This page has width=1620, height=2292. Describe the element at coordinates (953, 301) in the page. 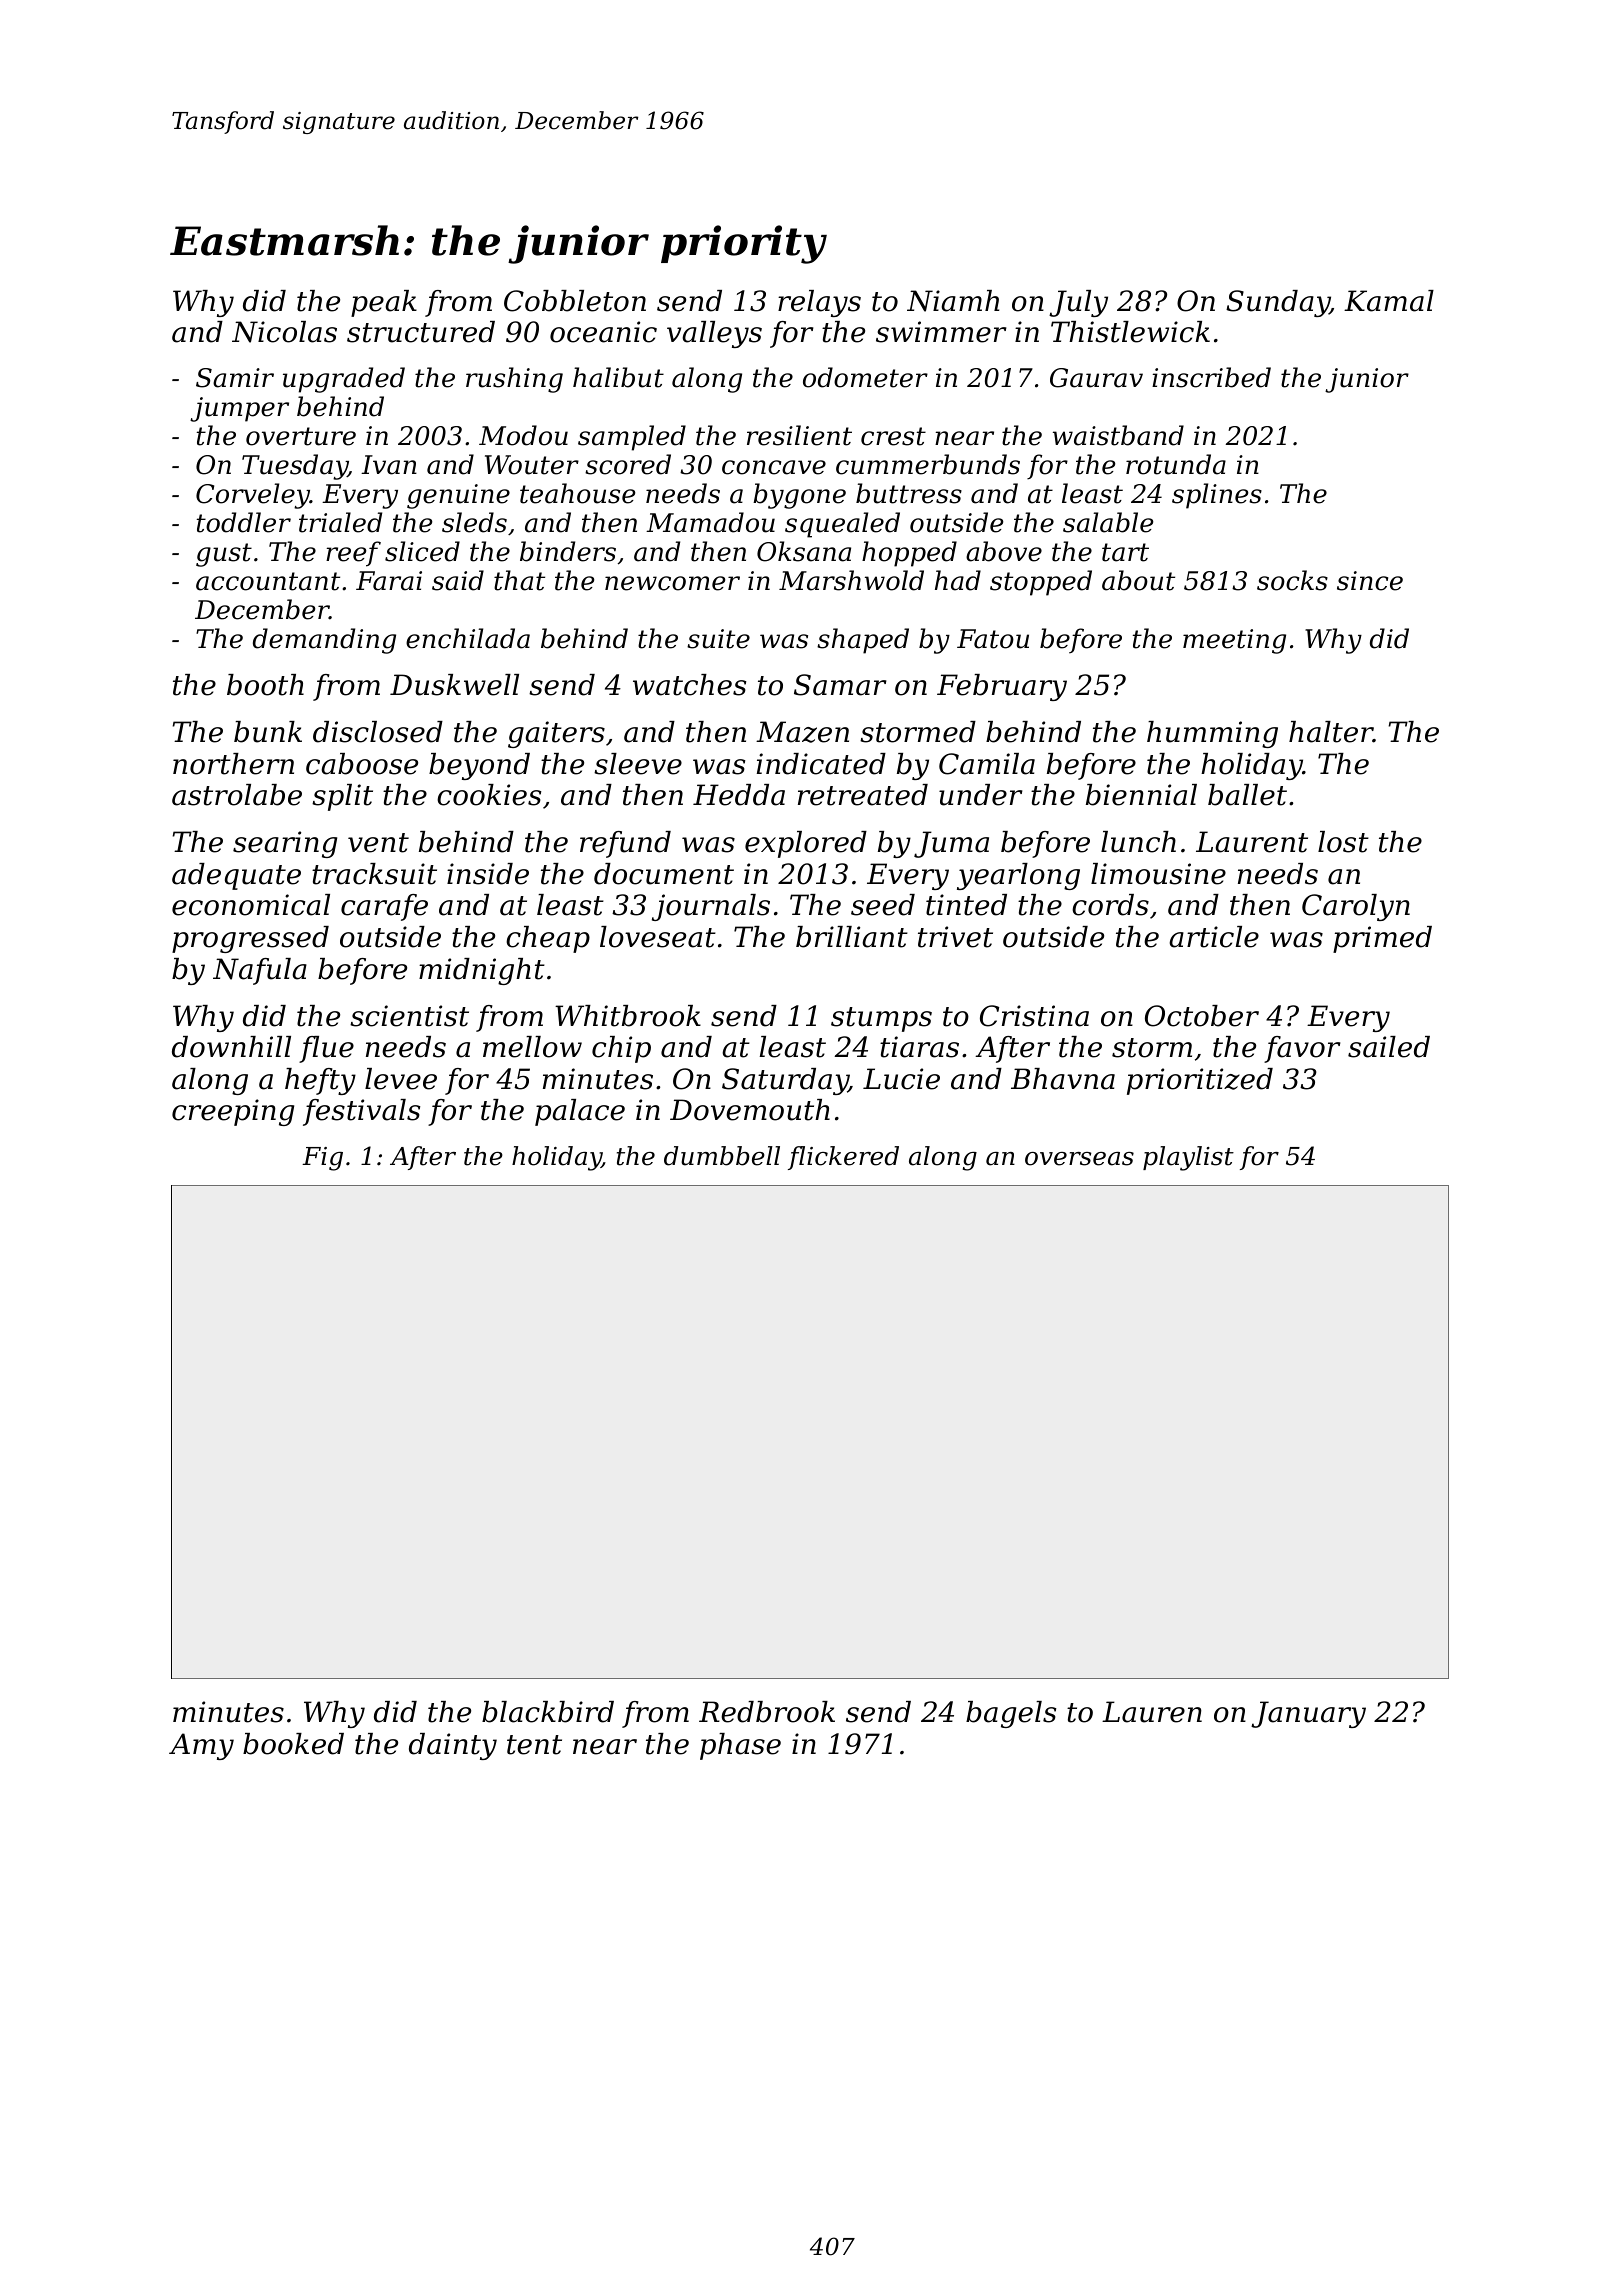

I see `Niamh` at that location.
